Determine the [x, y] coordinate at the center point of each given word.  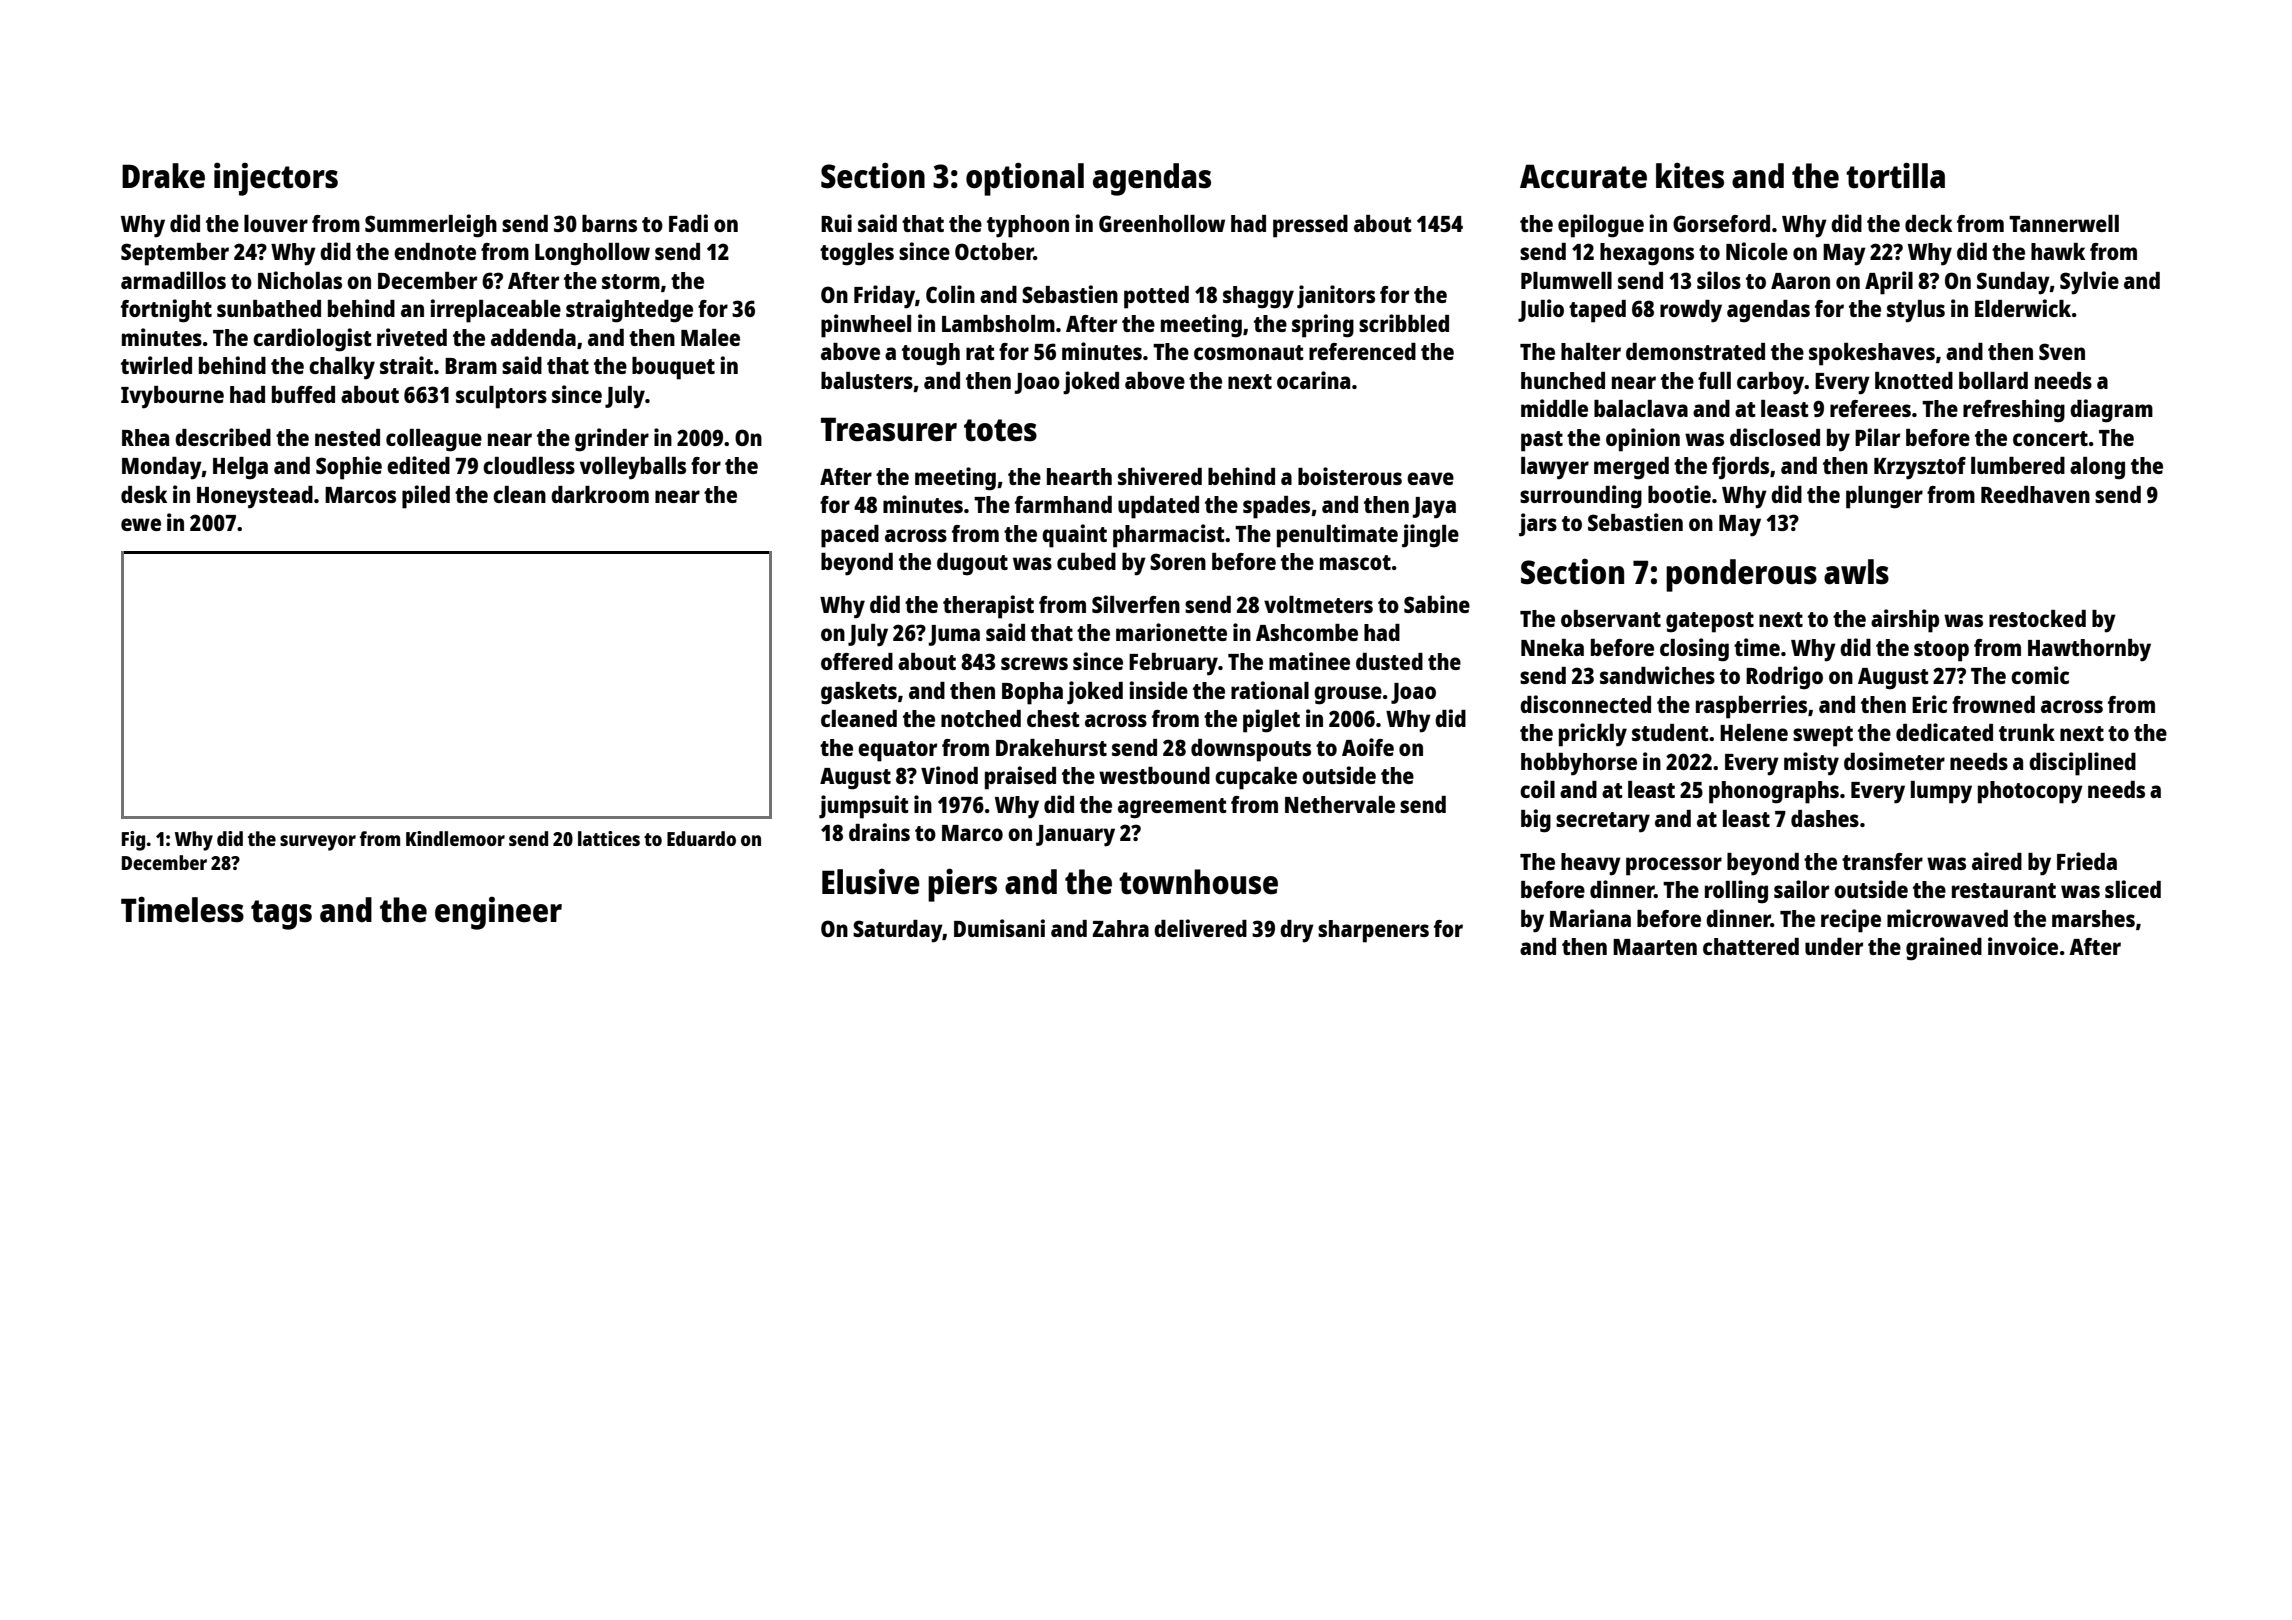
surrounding [1581, 497]
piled [426, 497]
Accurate [1583, 176]
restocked [2037, 618]
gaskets [859, 693]
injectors [276, 179]
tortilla [1895, 175]
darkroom [600, 494]
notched [981, 718]
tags [281, 915]
